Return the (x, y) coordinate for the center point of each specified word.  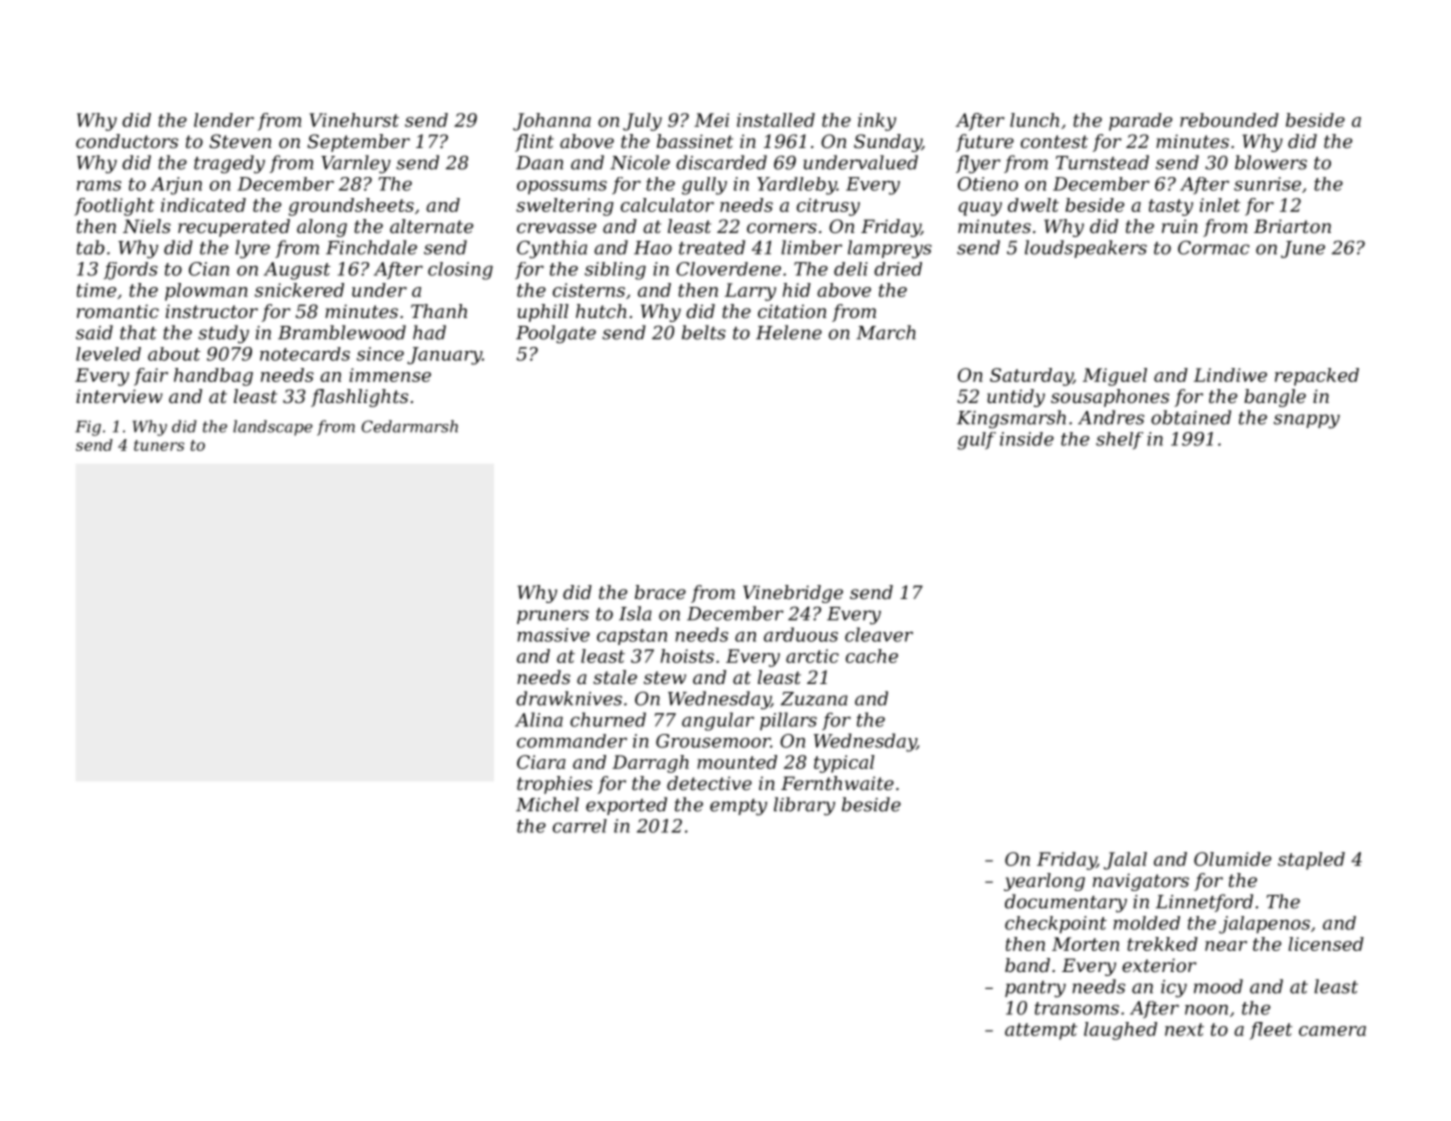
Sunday (888, 143)
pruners (553, 617)
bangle (1275, 398)
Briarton (1292, 226)
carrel (580, 826)
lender (224, 120)
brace (660, 592)
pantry (1035, 989)
